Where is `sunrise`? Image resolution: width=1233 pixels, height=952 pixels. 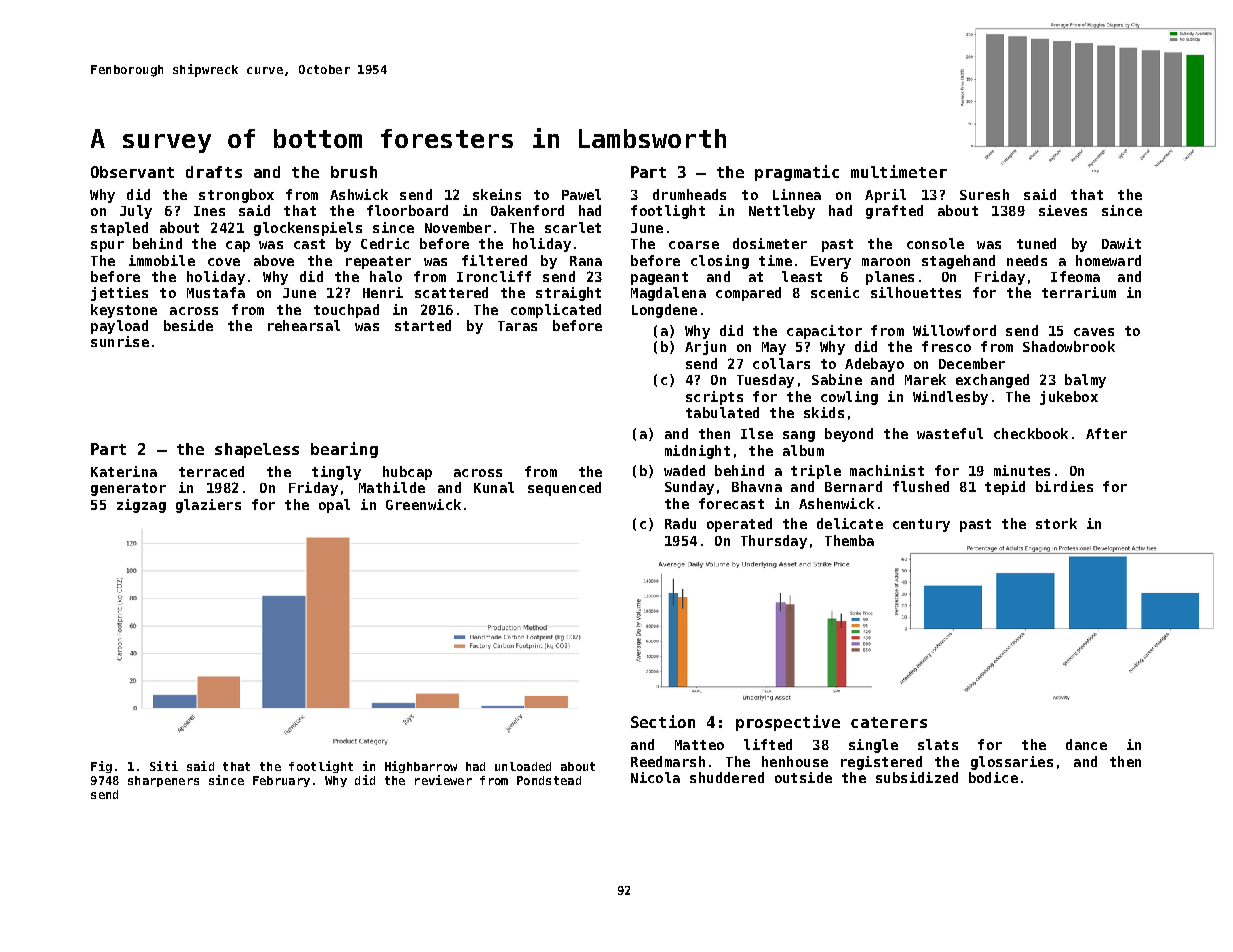 sunrise is located at coordinates (120, 341).
